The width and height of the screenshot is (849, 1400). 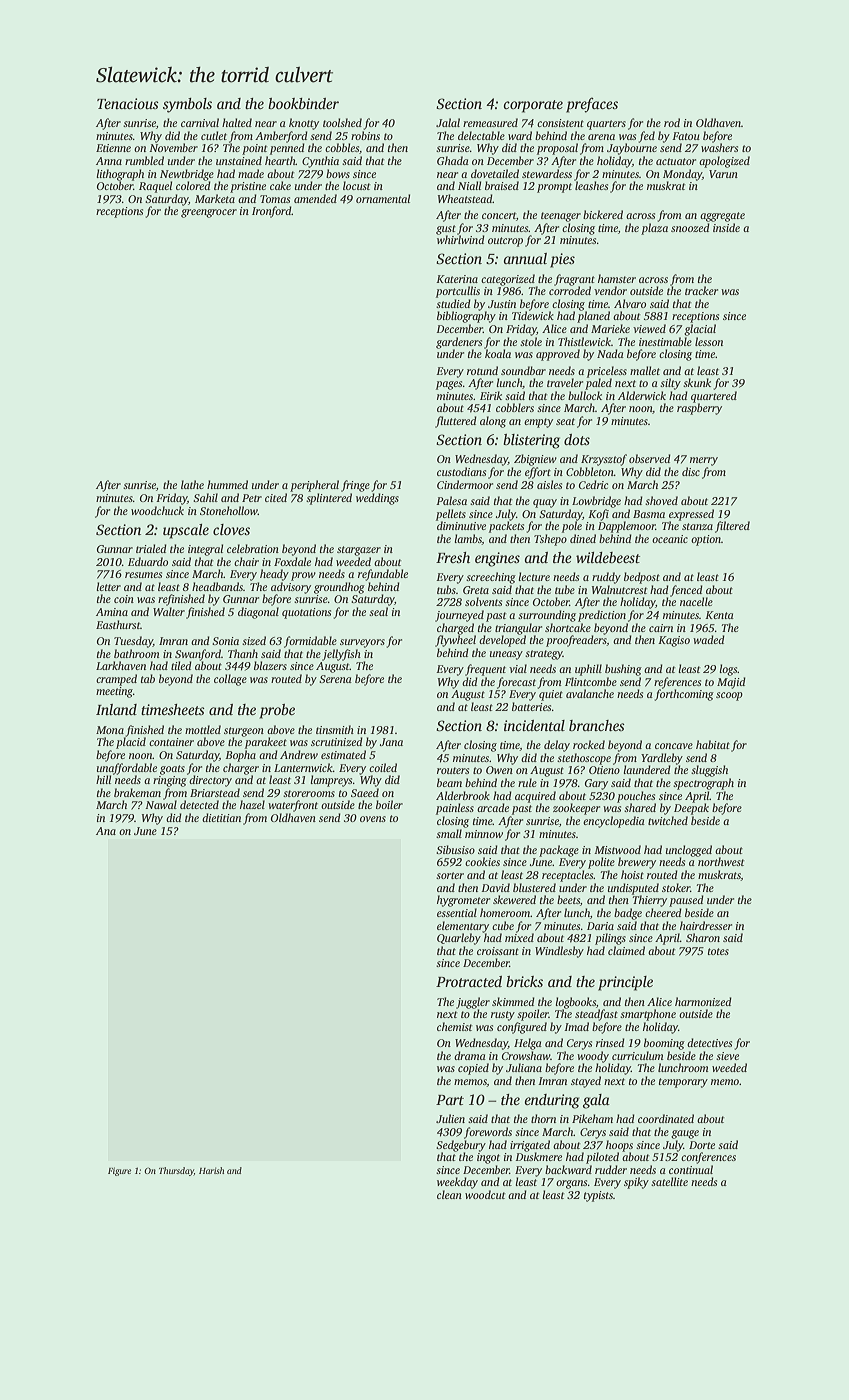 What do you see at coordinates (137, 792) in the screenshot?
I see `brakeman` at bounding box center [137, 792].
